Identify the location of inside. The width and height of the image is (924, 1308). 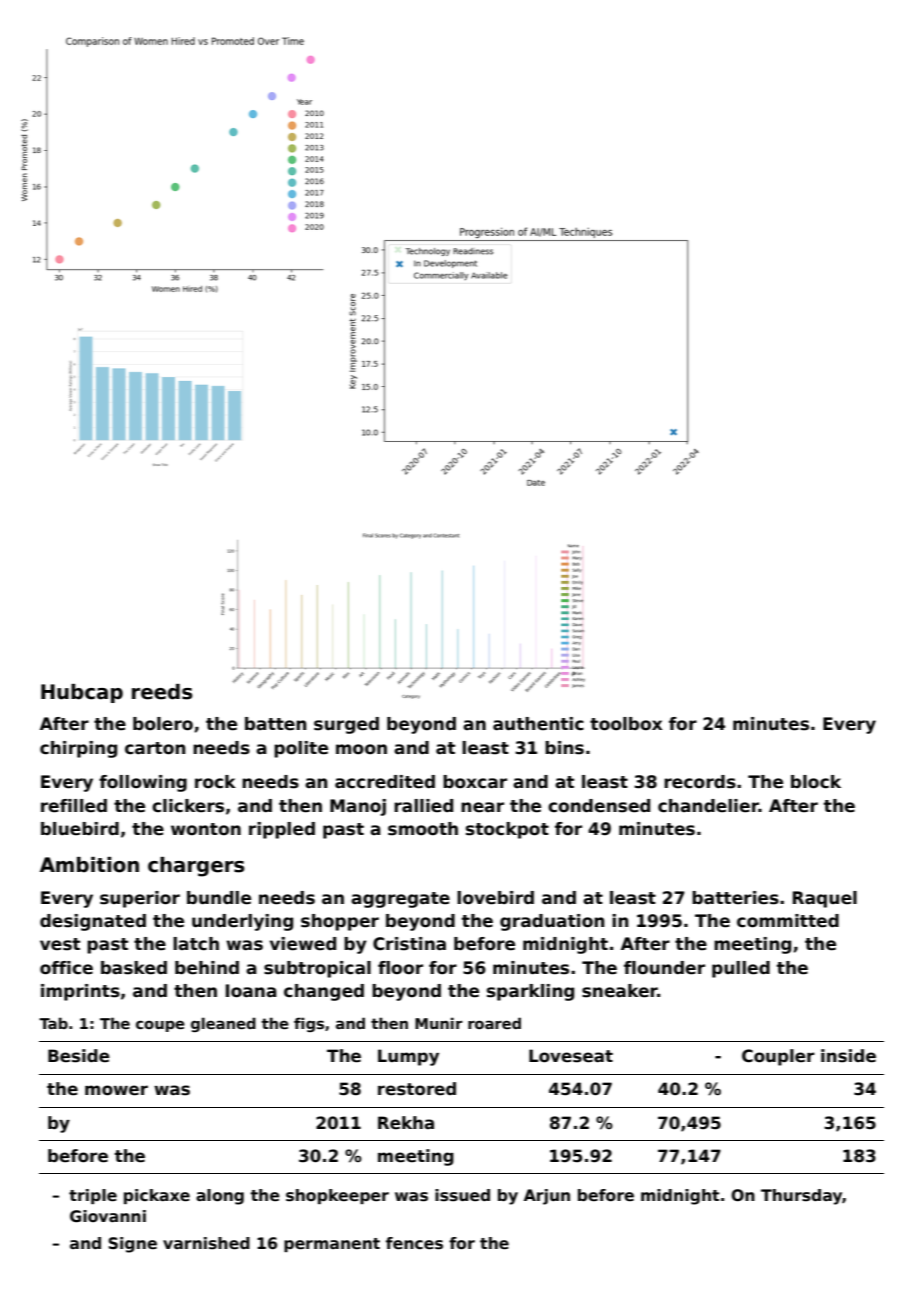
(848, 1056).
